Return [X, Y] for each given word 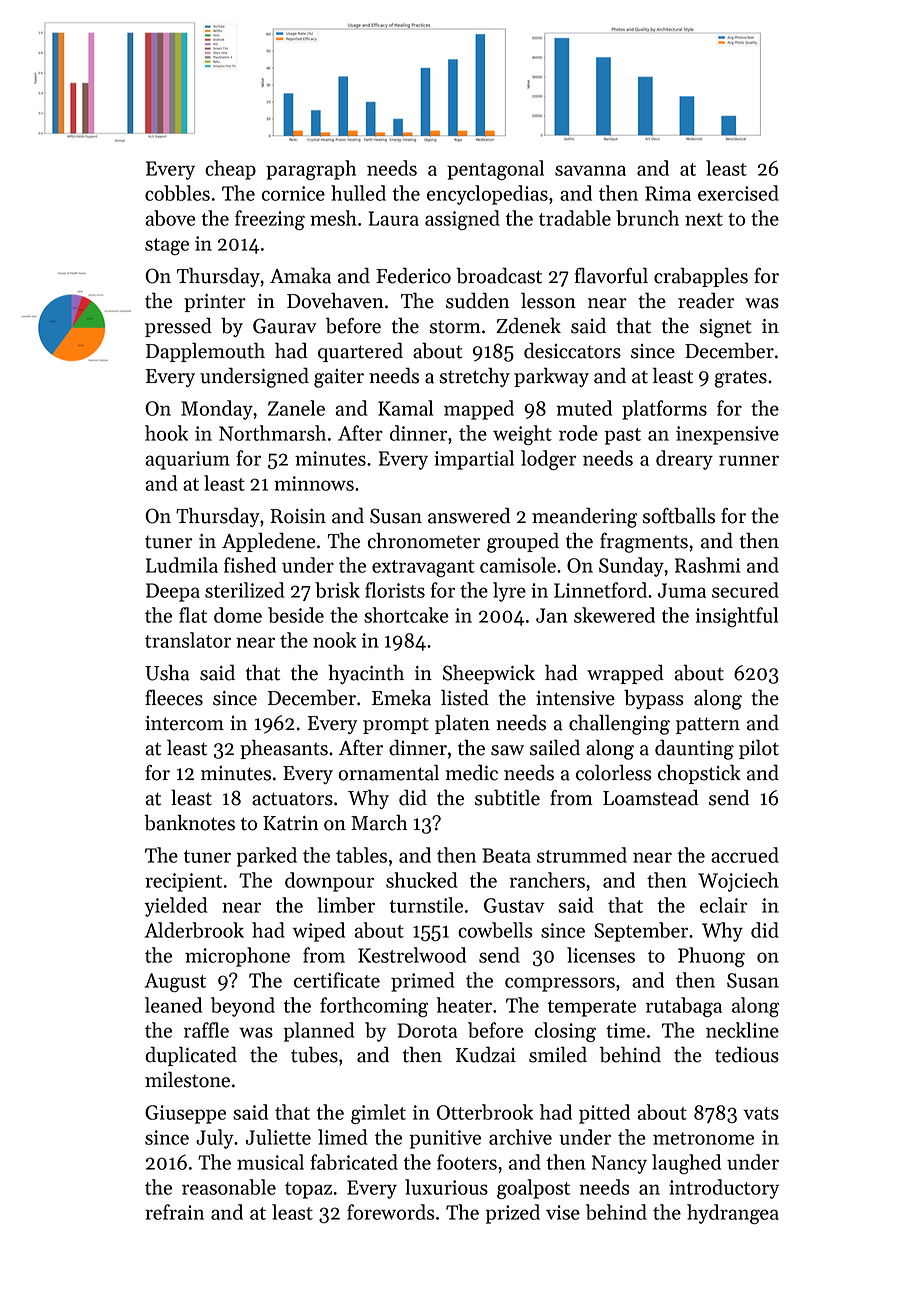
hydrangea [733, 1214]
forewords [390, 1212]
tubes [314, 1054]
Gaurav [285, 326]
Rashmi [708, 565]
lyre [509, 592]
